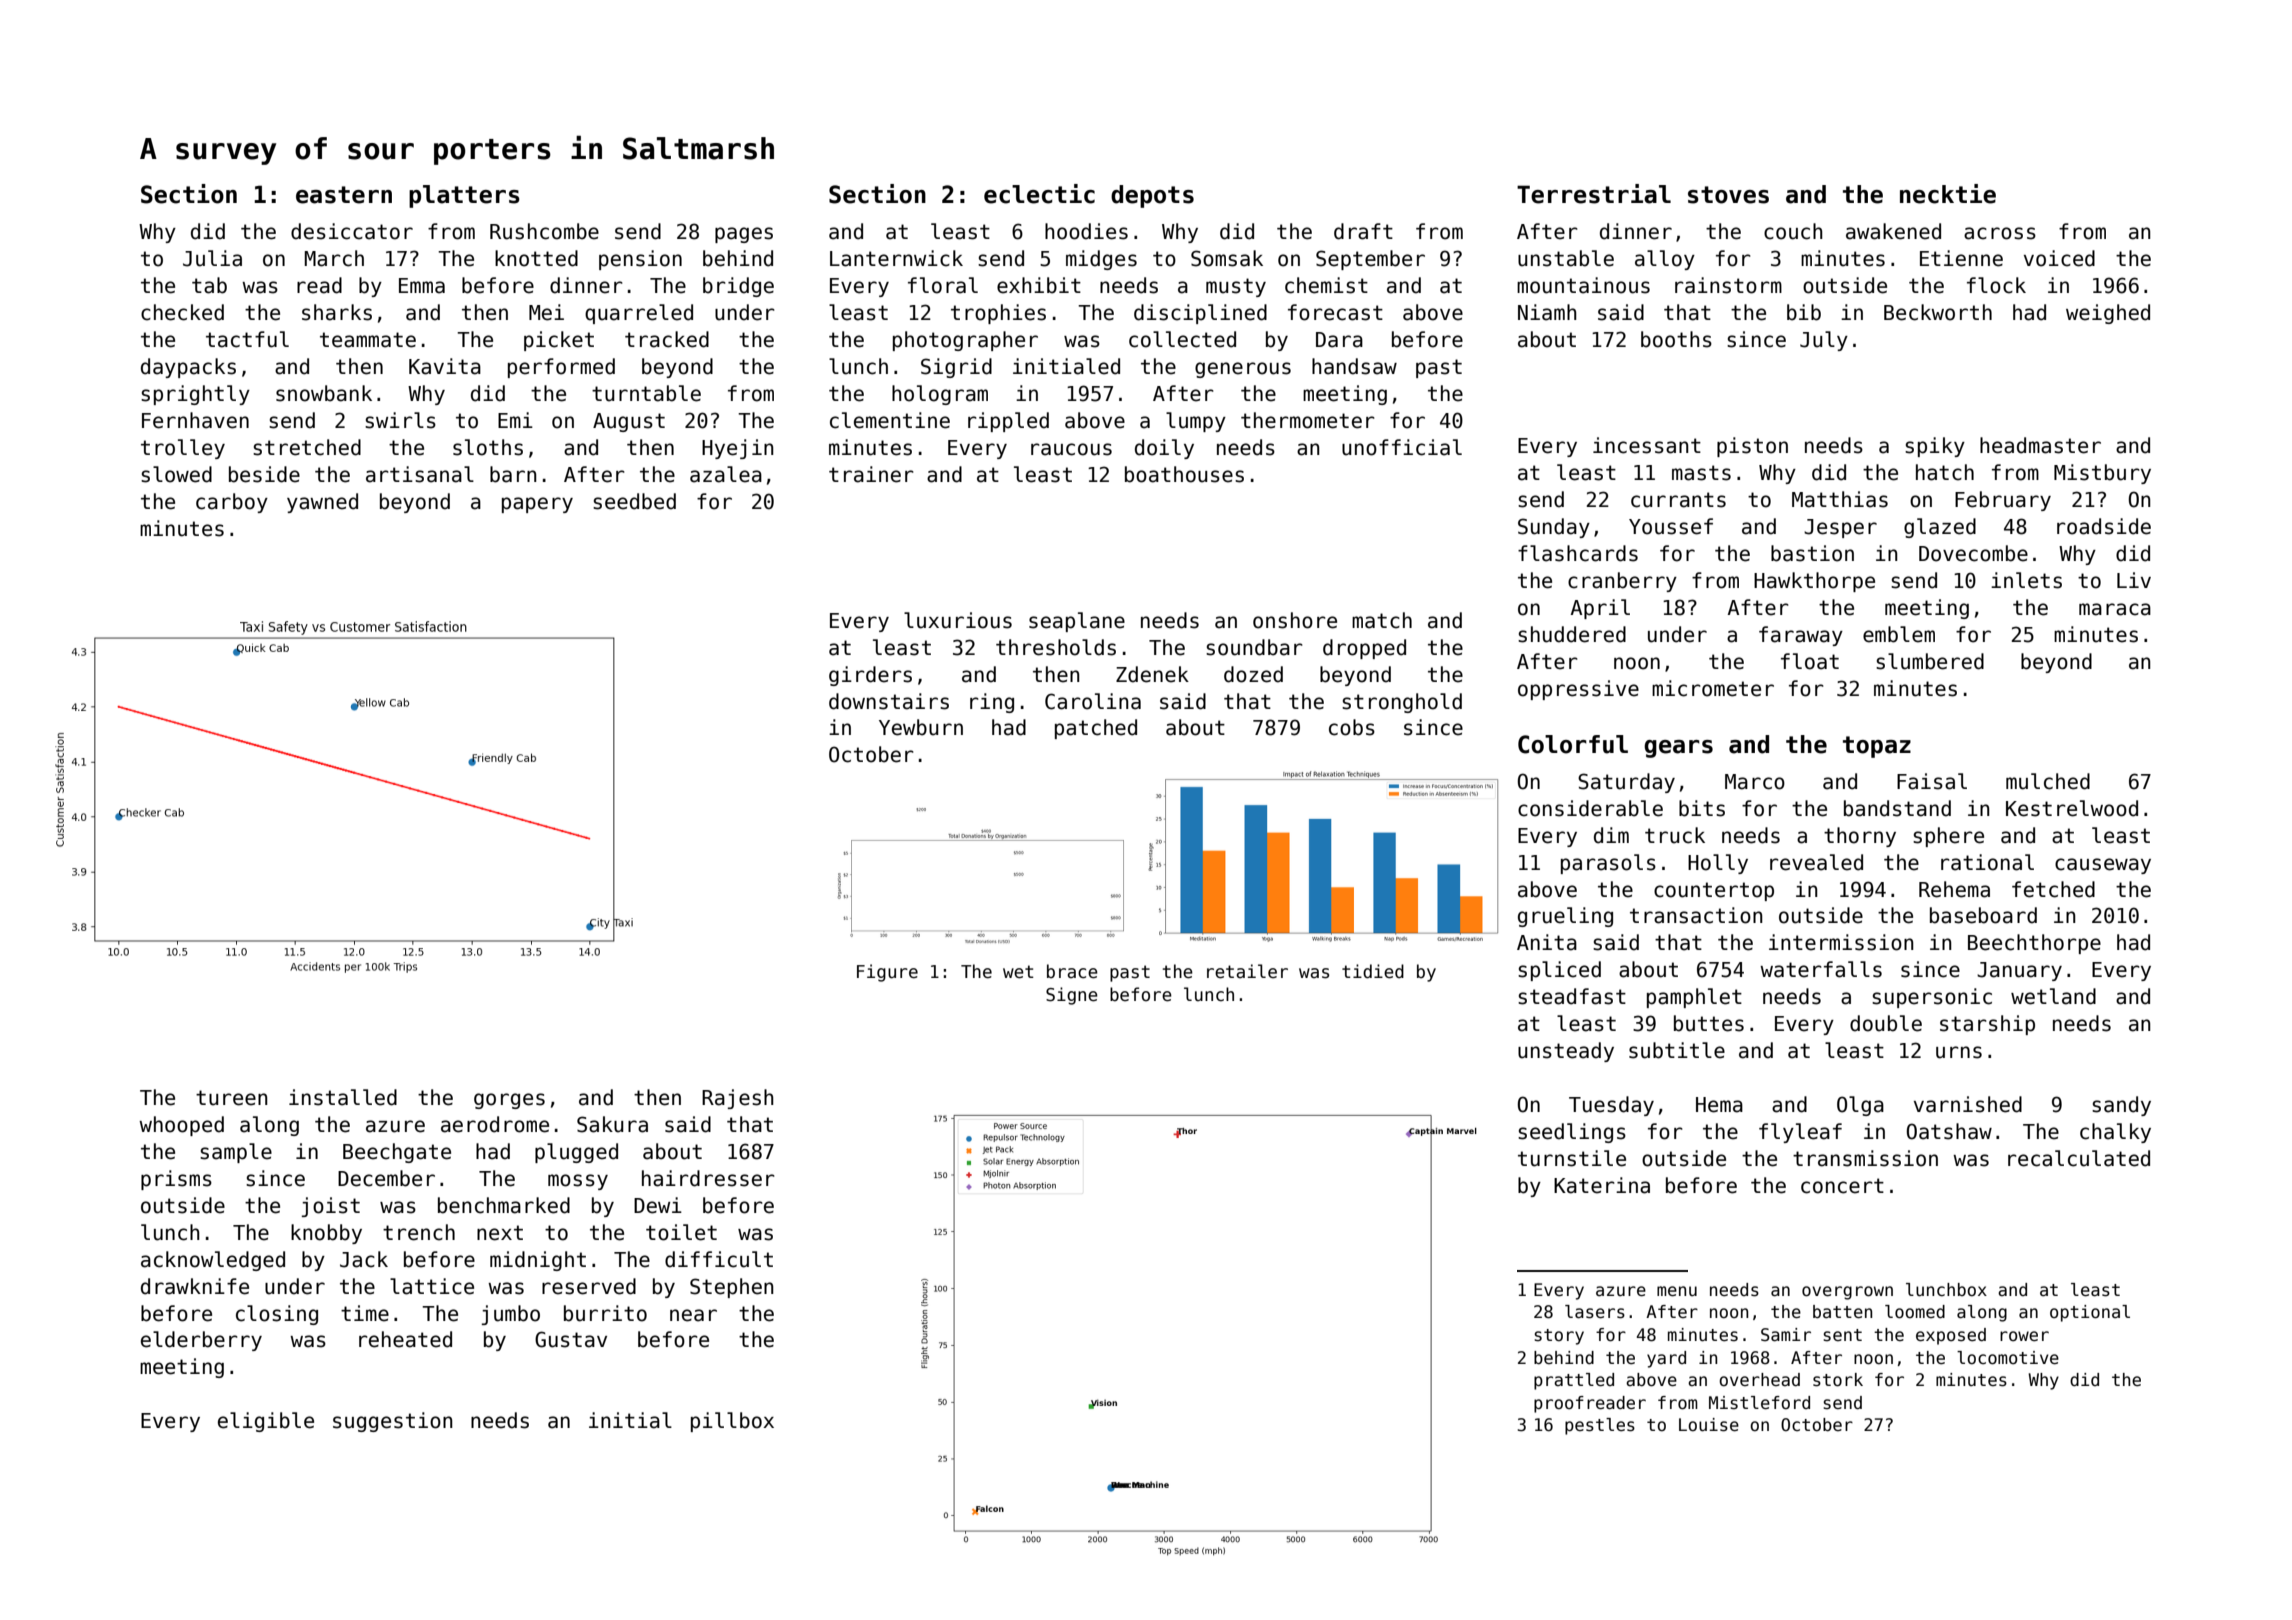  What do you see at coordinates (1877, 747) in the image?
I see `topaz` at bounding box center [1877, 747].
